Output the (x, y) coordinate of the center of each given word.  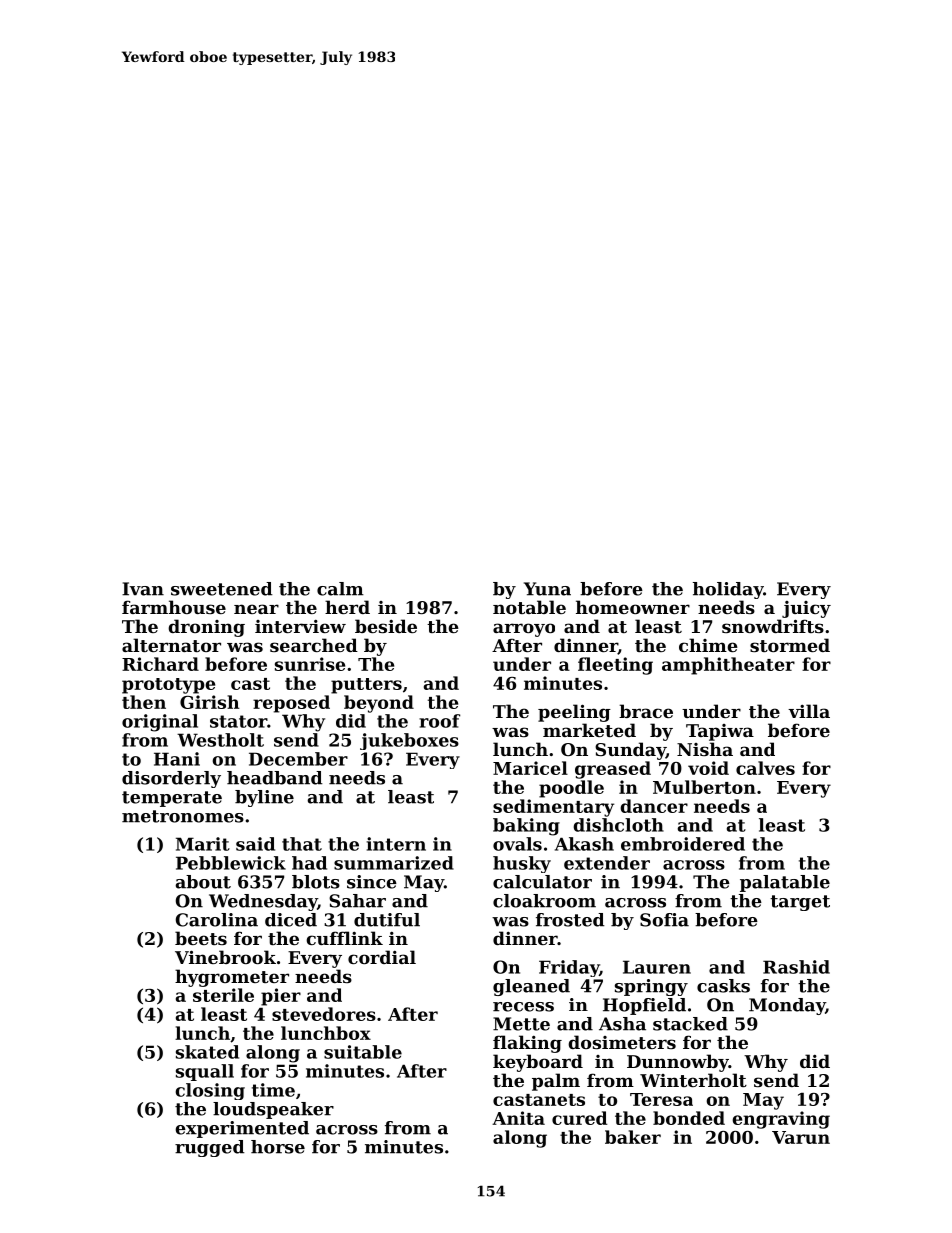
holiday (728, 590)
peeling (574, 713)
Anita (518, 1118)
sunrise (310, 664)
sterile (223, 995)
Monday (787, 1006)
